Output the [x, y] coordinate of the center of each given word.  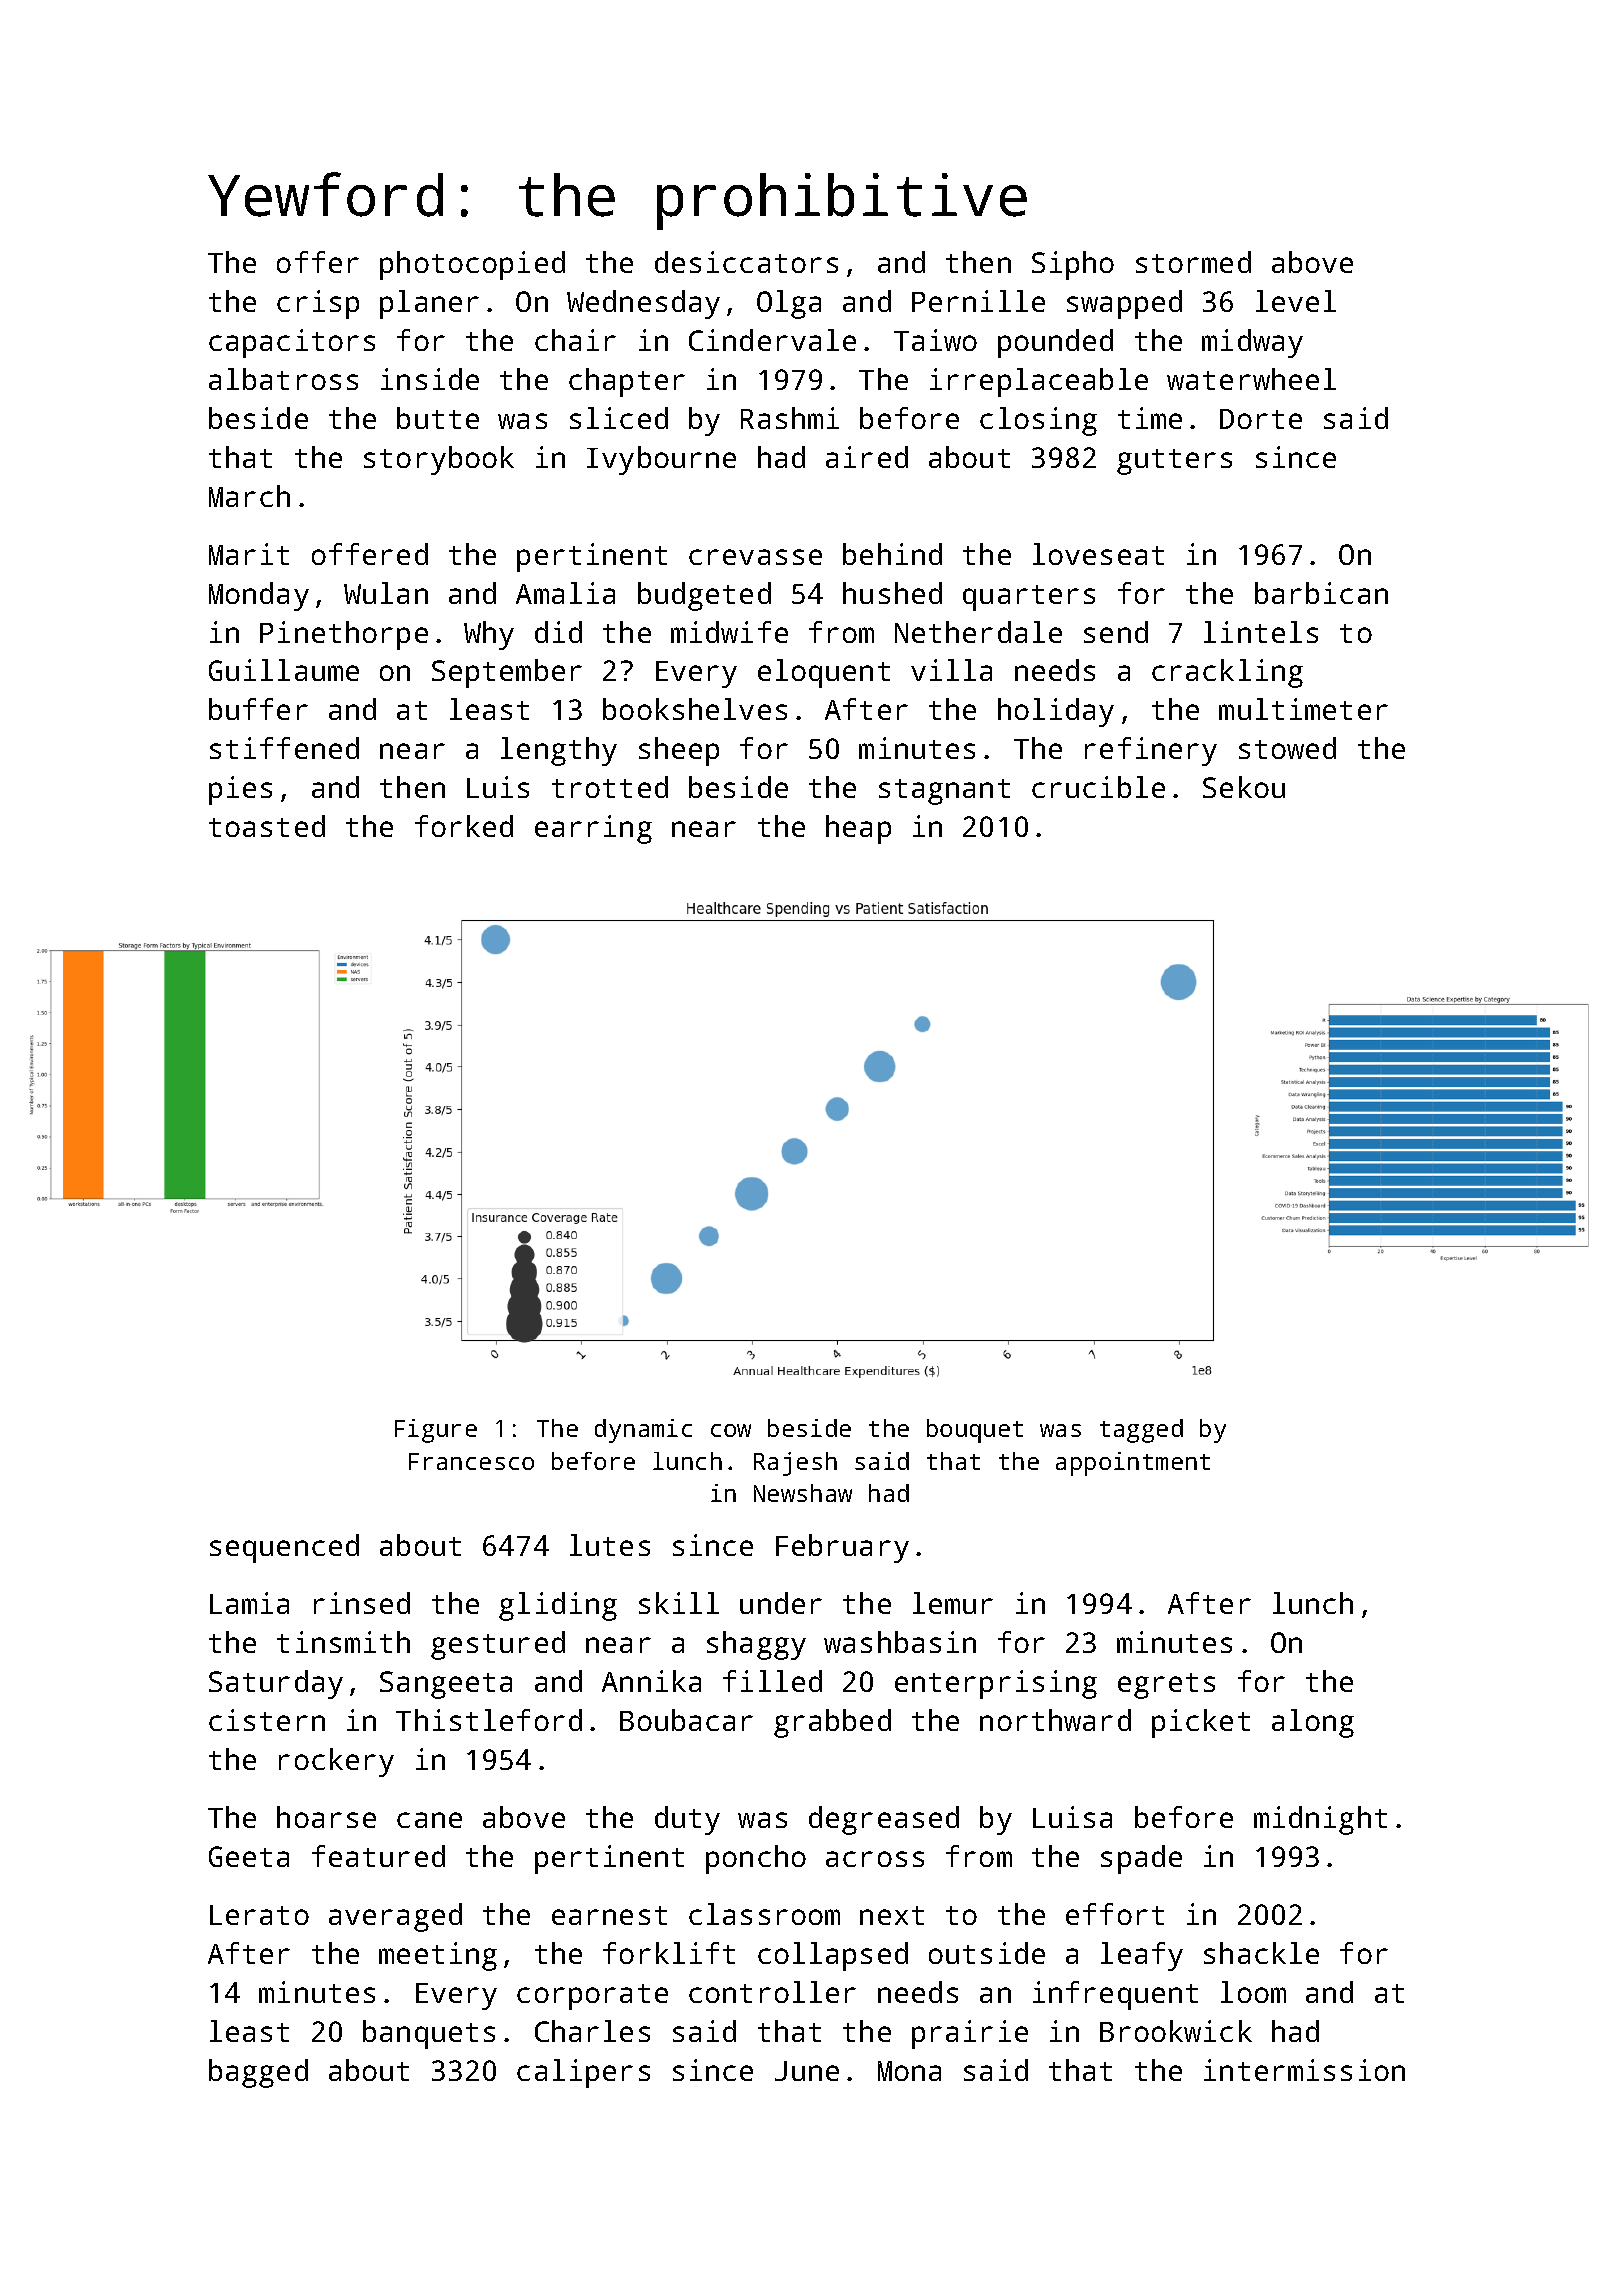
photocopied [472, 265]
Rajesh [795, 1464]
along [1313, 1723]
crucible [1098, 787]
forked [464, 826]
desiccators [746, 262]
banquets [429, 2034]
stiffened [284, 748]
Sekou [1244, 787]
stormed [1193, 262]
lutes [610, 1545]
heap [858, 829]
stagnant [944, 792]
